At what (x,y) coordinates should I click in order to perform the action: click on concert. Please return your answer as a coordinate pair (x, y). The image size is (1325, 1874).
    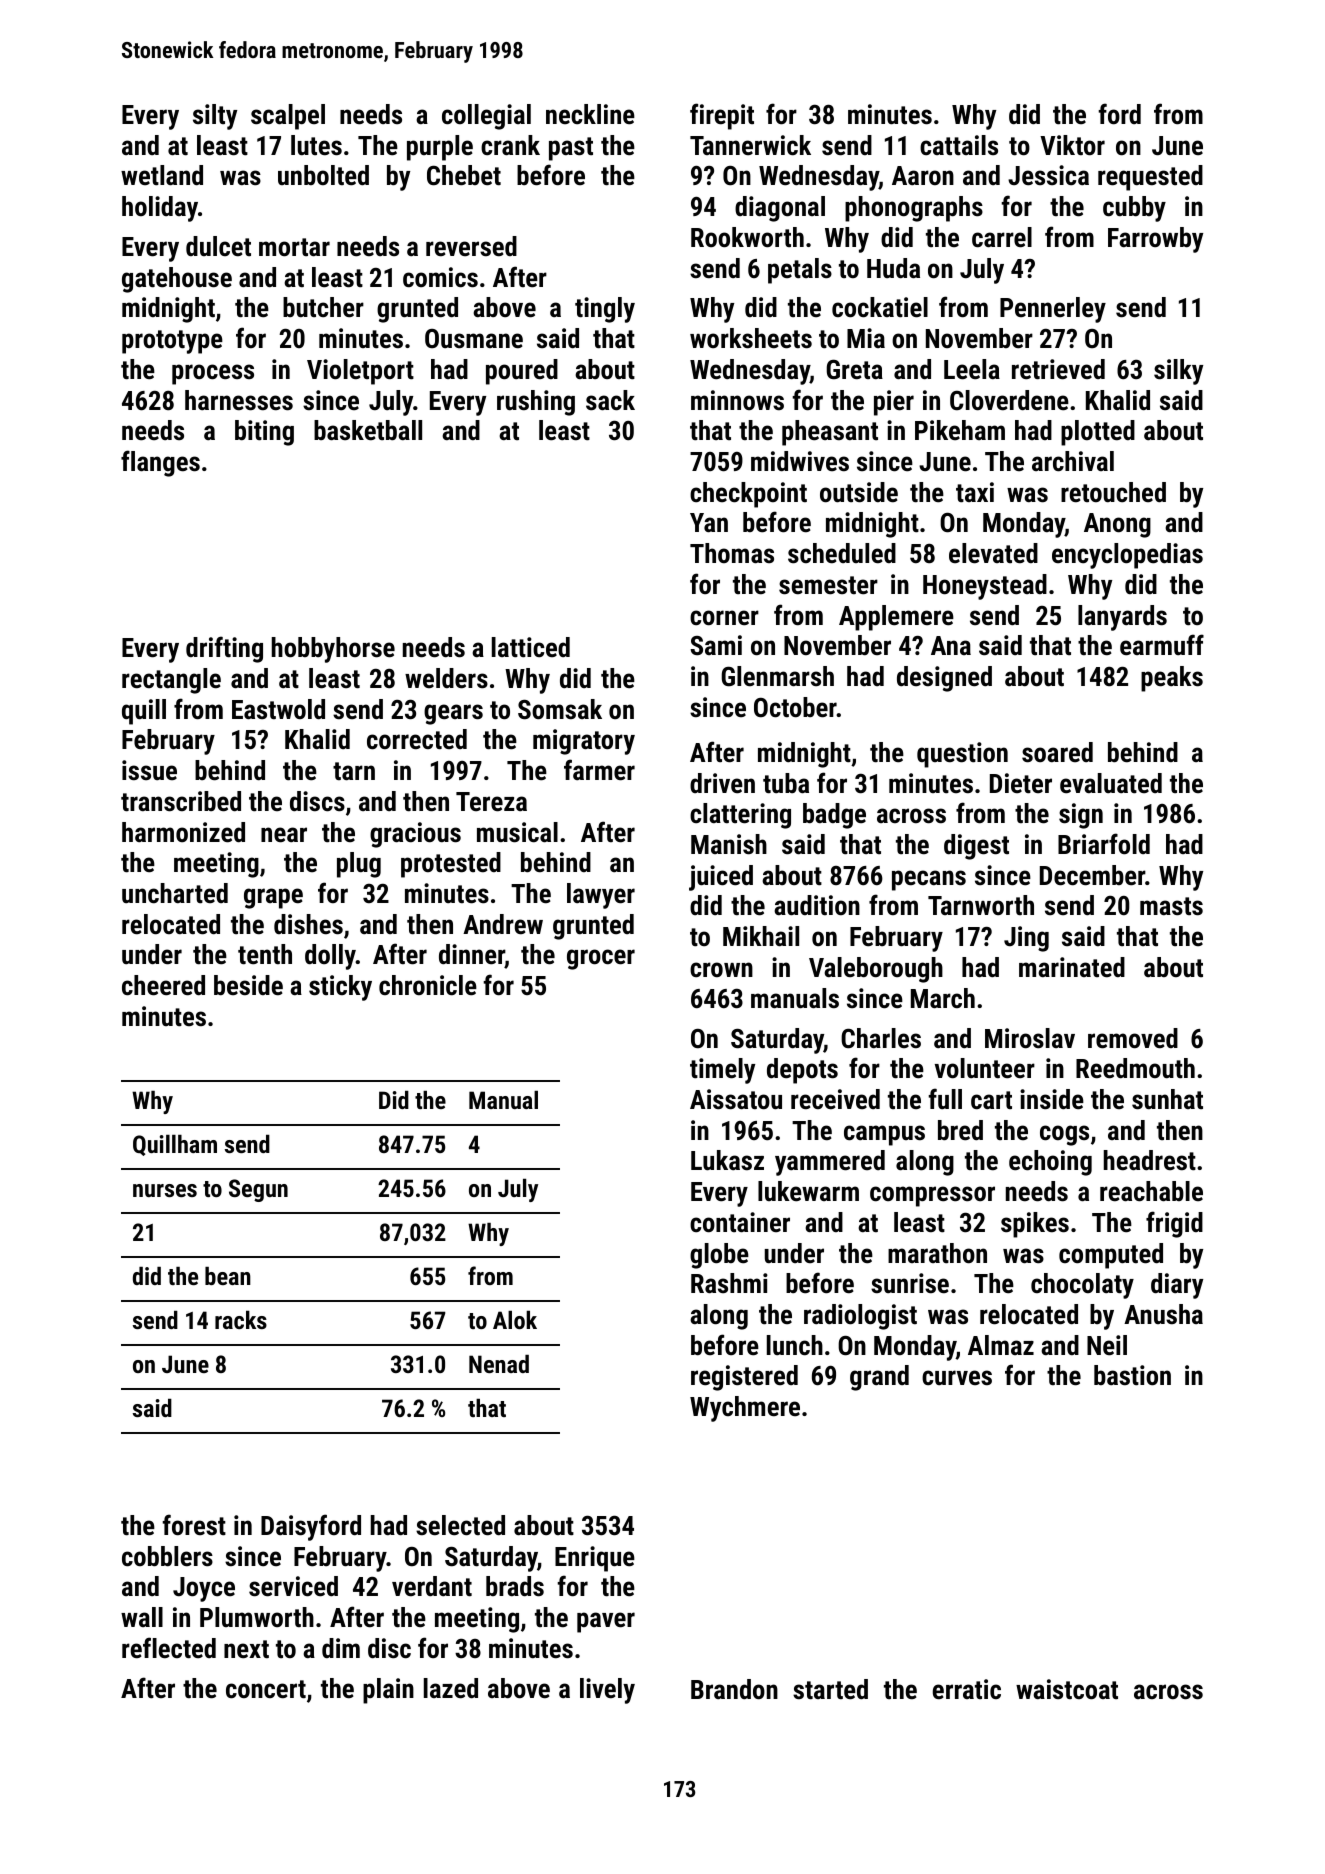
    Looking at the image, I should click on (266, 1689).
